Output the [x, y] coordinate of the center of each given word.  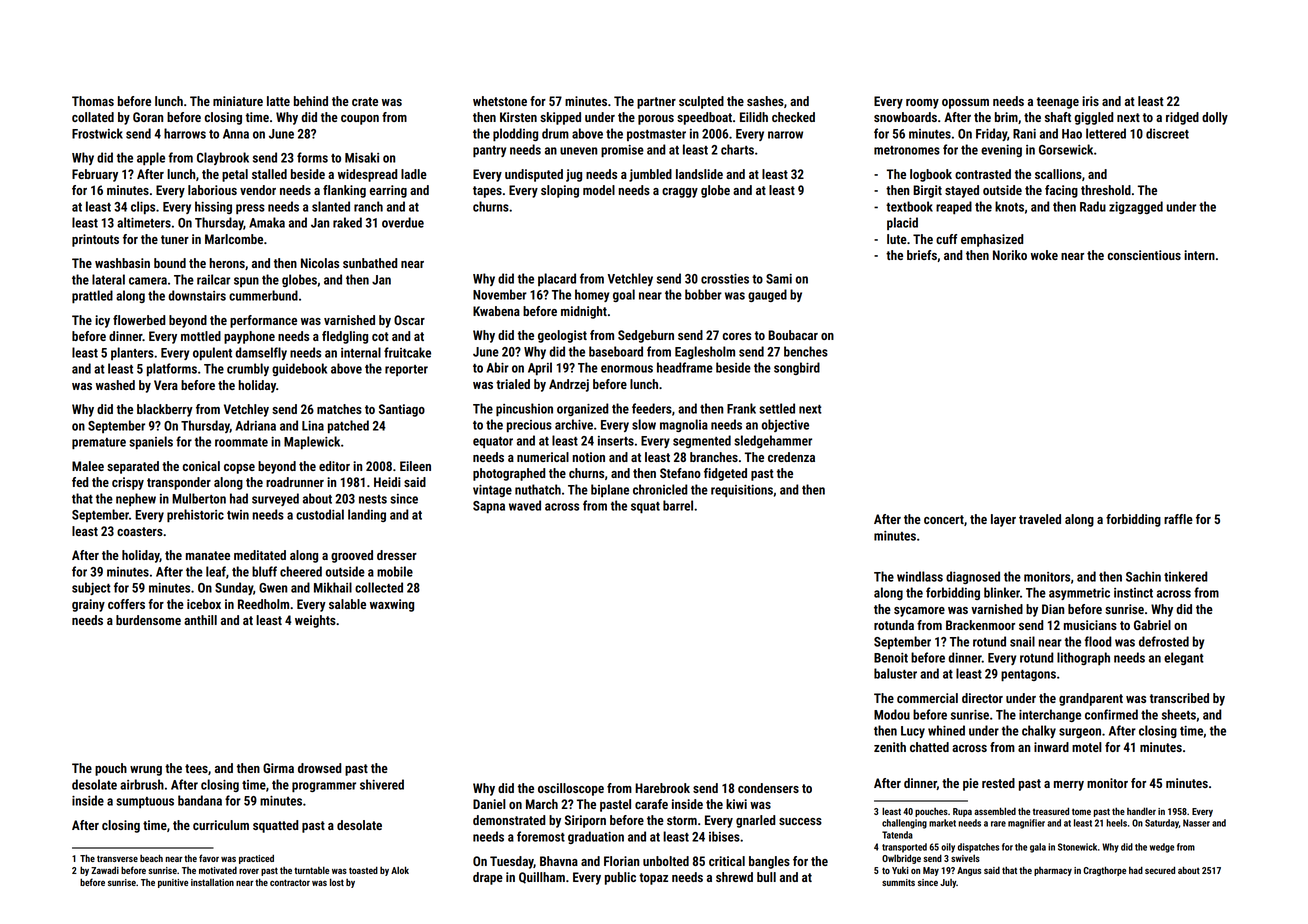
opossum [965, 104]
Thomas [93, 101]
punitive [173, 883]
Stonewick [1077, 847]
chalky [1039, 731]
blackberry [165, 410]
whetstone [500, 101]
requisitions [742, 491]
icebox [204, 604]
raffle [1178, 519]
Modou [892, 714]
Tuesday [512, 862]
